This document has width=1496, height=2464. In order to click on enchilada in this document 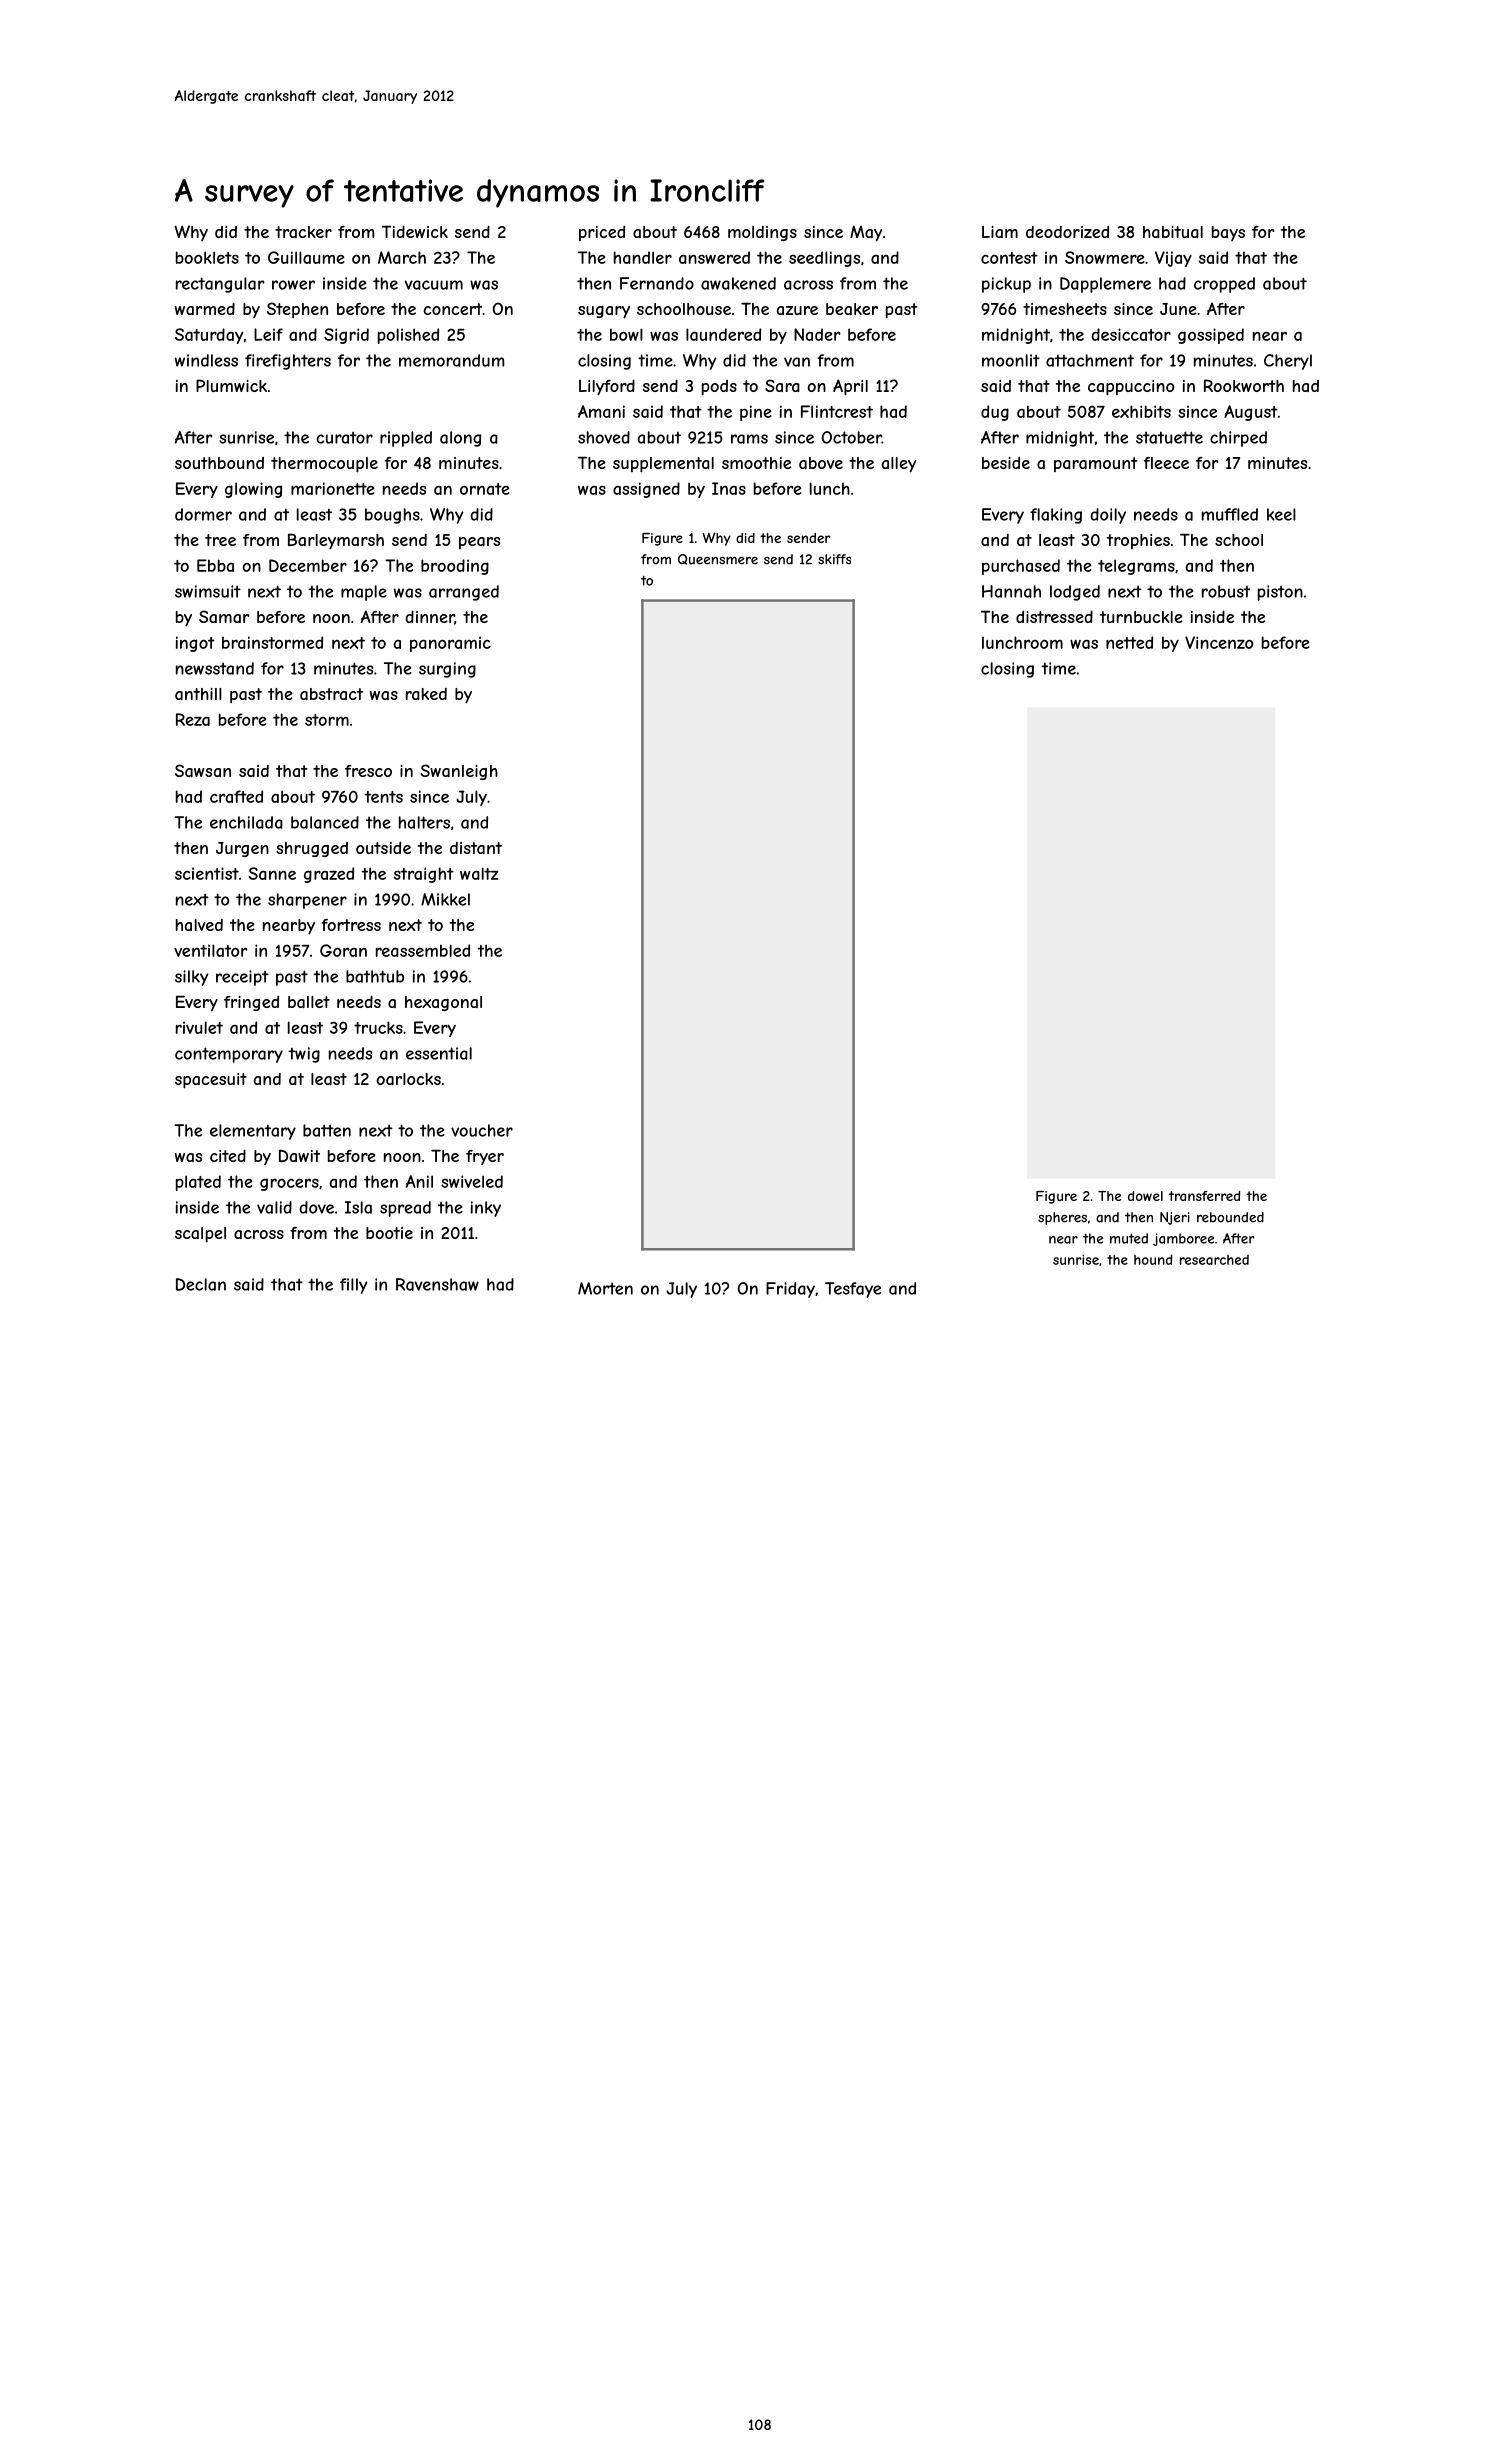, I will do `click(246, 822)`.
